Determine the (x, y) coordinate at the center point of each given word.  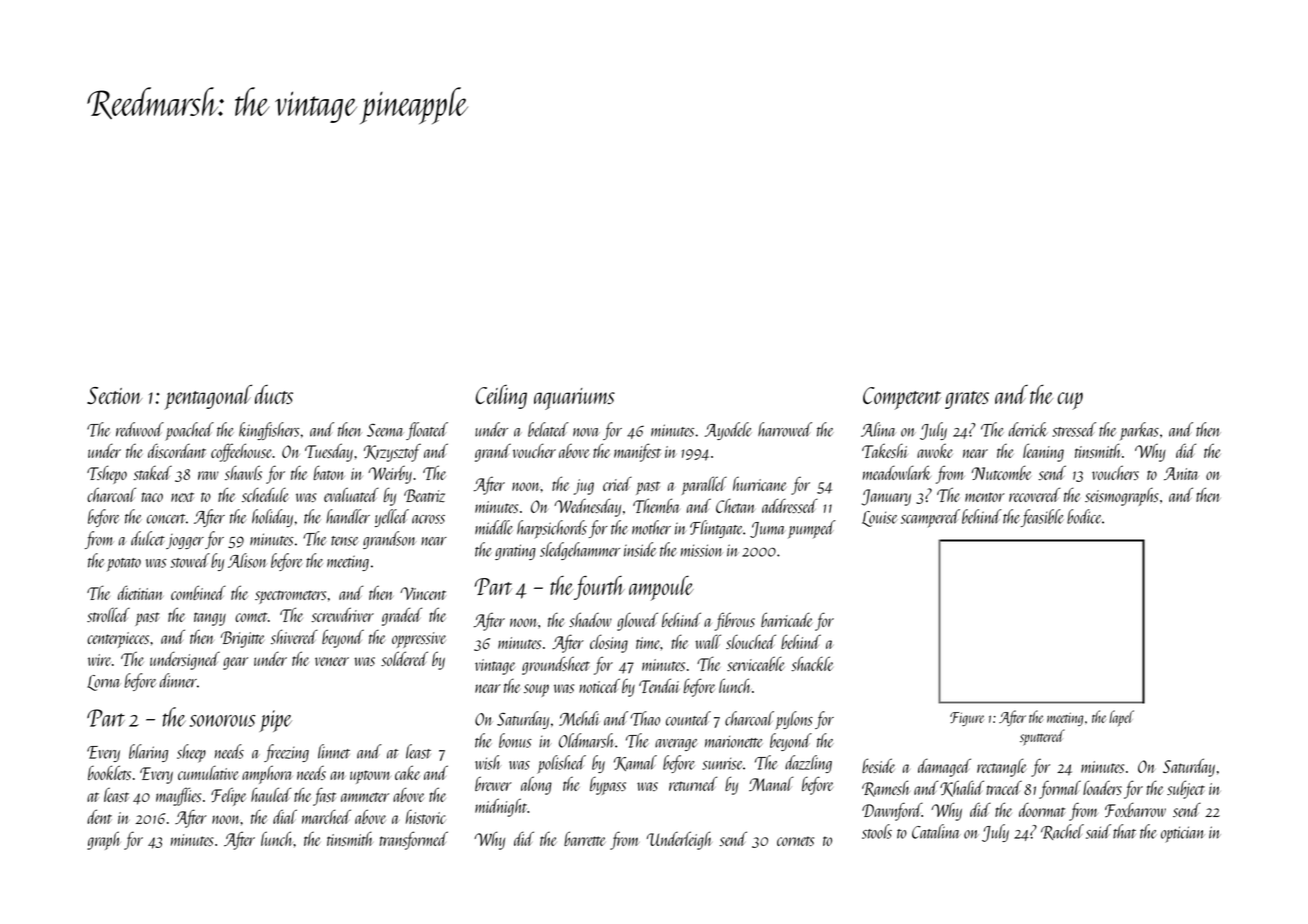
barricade (786, 619)
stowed (190, 560)
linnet (334, 751)
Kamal (635, 763)
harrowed (785, 429)
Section (114, 395)
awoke (935, 450)
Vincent (423, 593)
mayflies (178, 796)
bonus (515, 740)
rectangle (1001, 767)
